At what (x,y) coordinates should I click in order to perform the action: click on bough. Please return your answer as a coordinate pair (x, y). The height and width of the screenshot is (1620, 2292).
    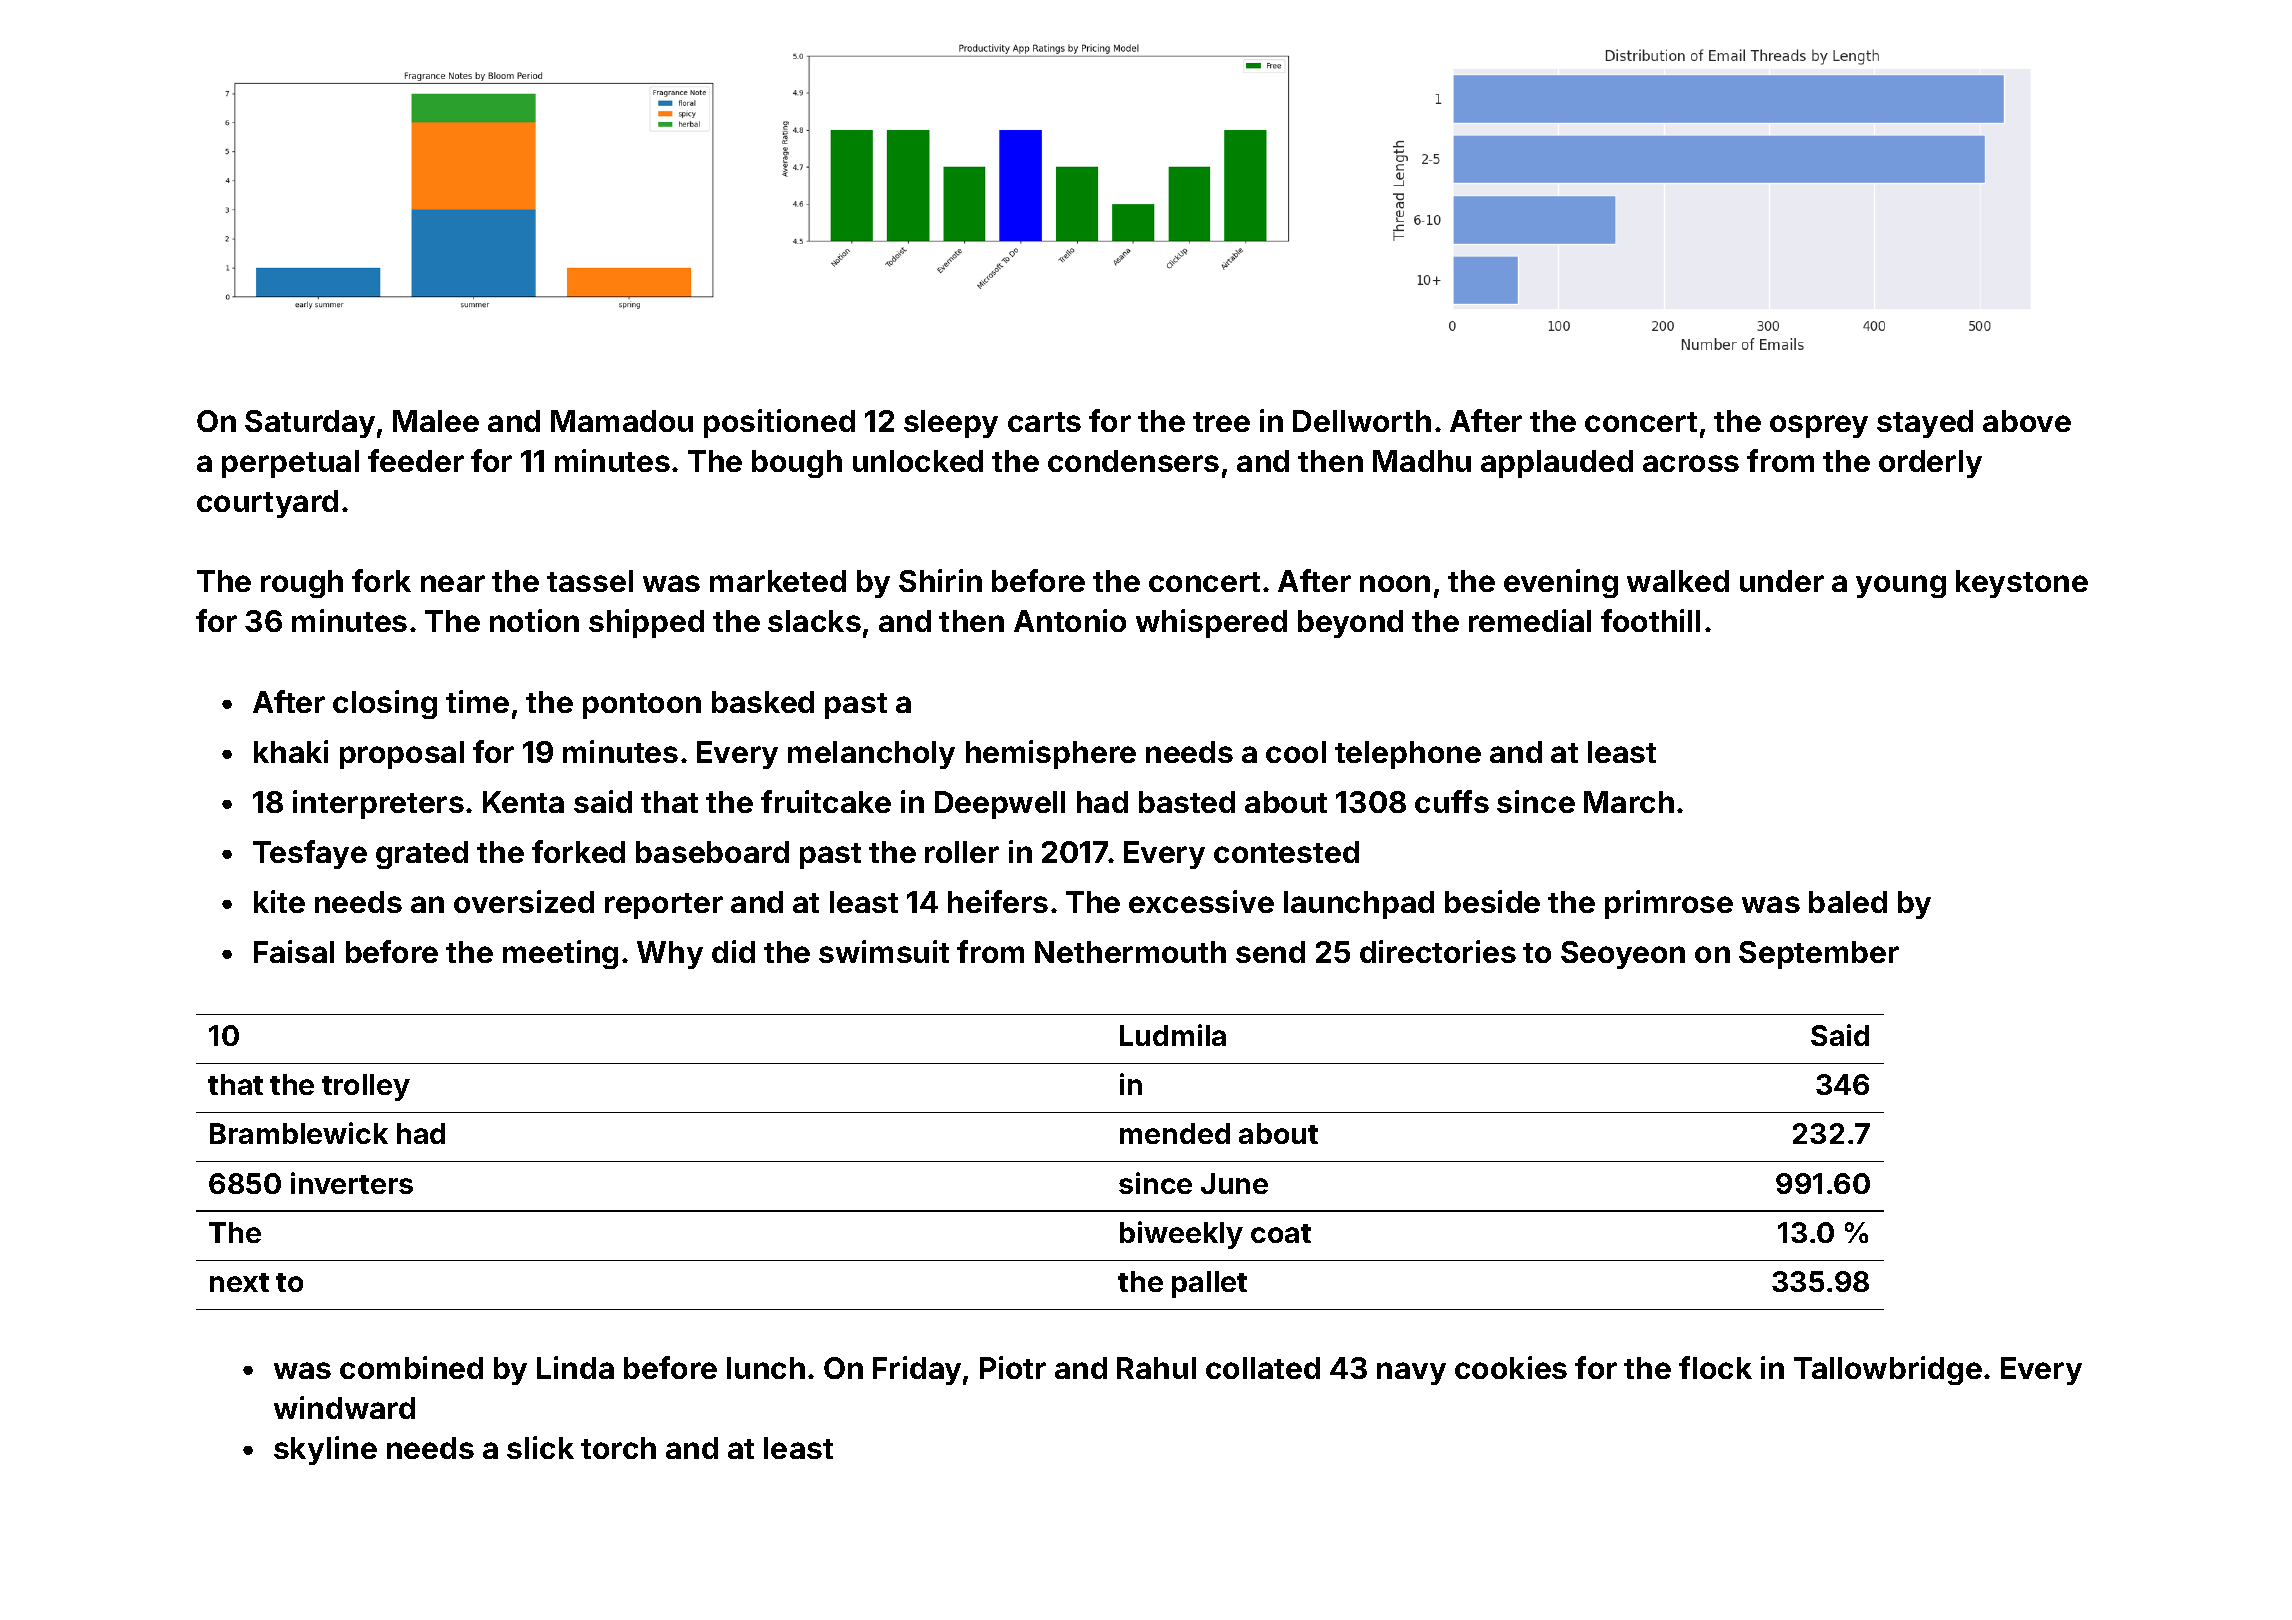
    Looking at the image, I should click on (797, 464).
